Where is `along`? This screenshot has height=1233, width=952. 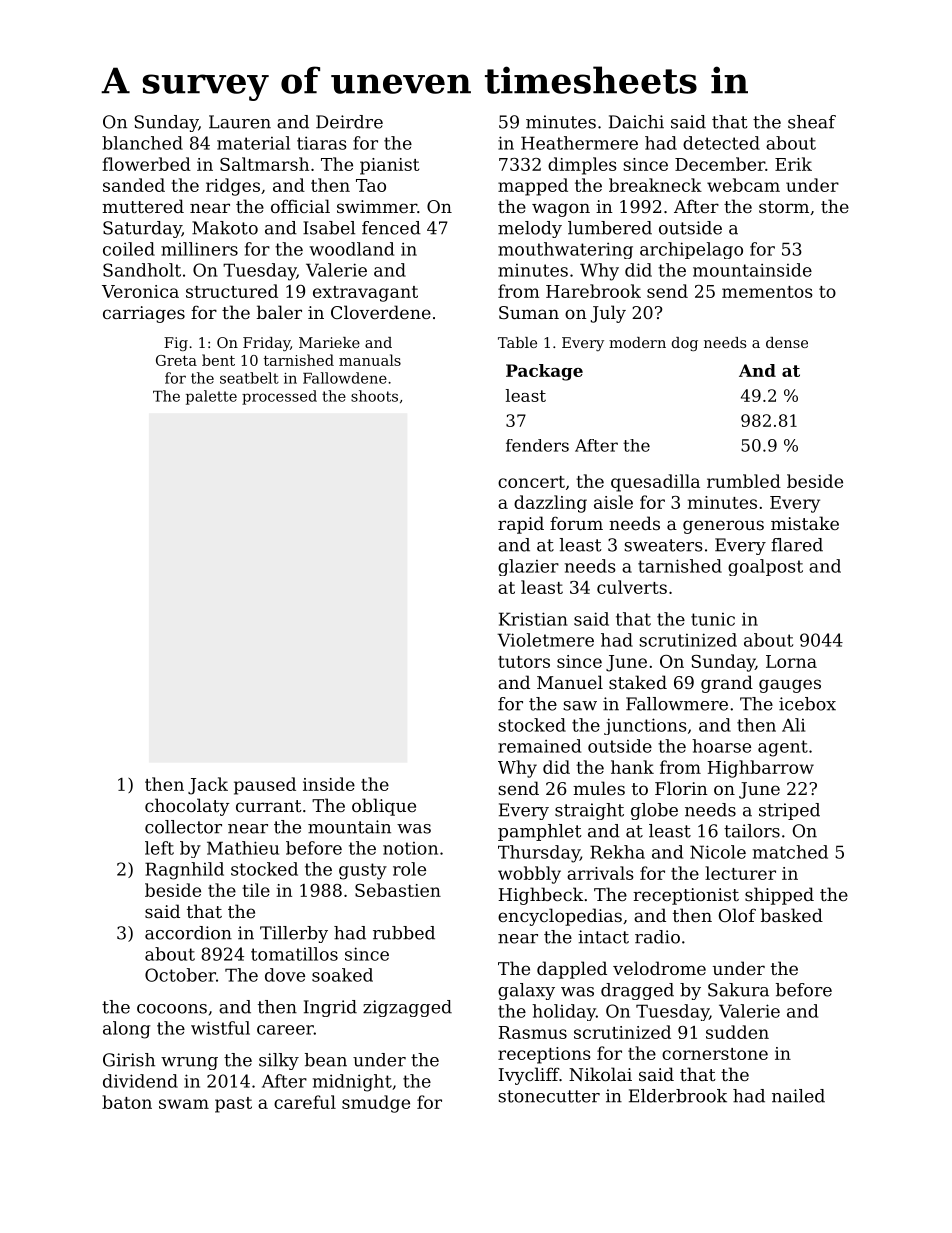
along is located at coordinates (127, 1030).
